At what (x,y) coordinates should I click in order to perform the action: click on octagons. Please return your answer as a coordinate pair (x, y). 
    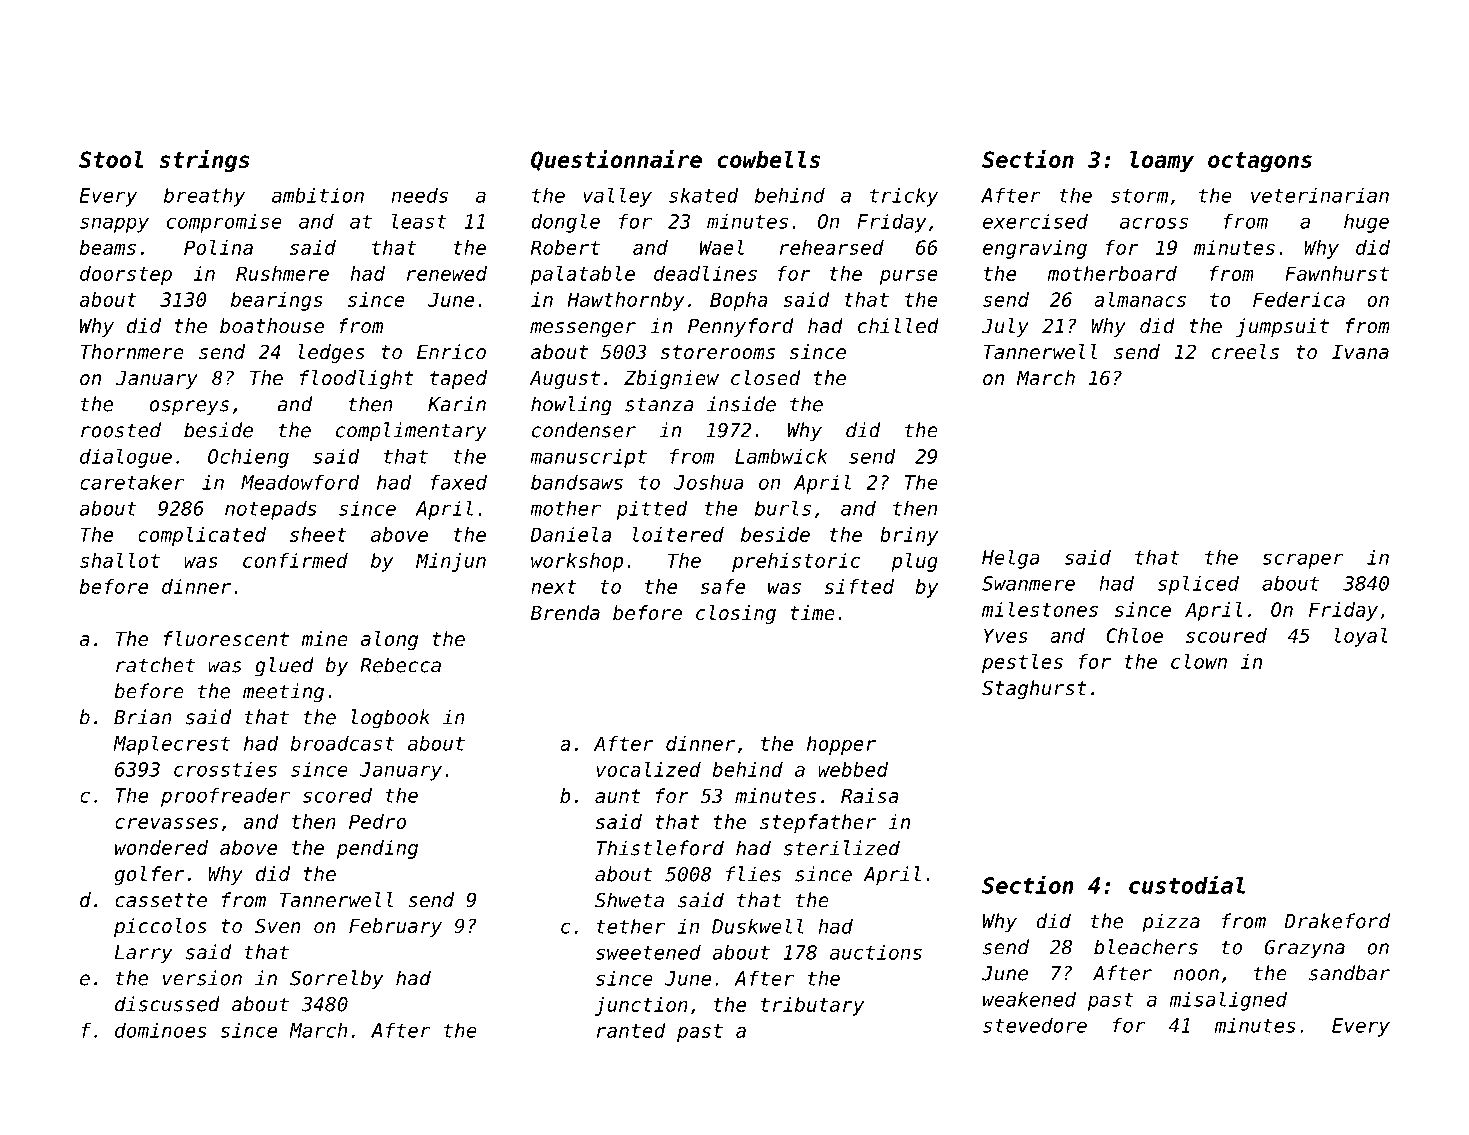
    Looking at the image, I should click on (1260, 162).
